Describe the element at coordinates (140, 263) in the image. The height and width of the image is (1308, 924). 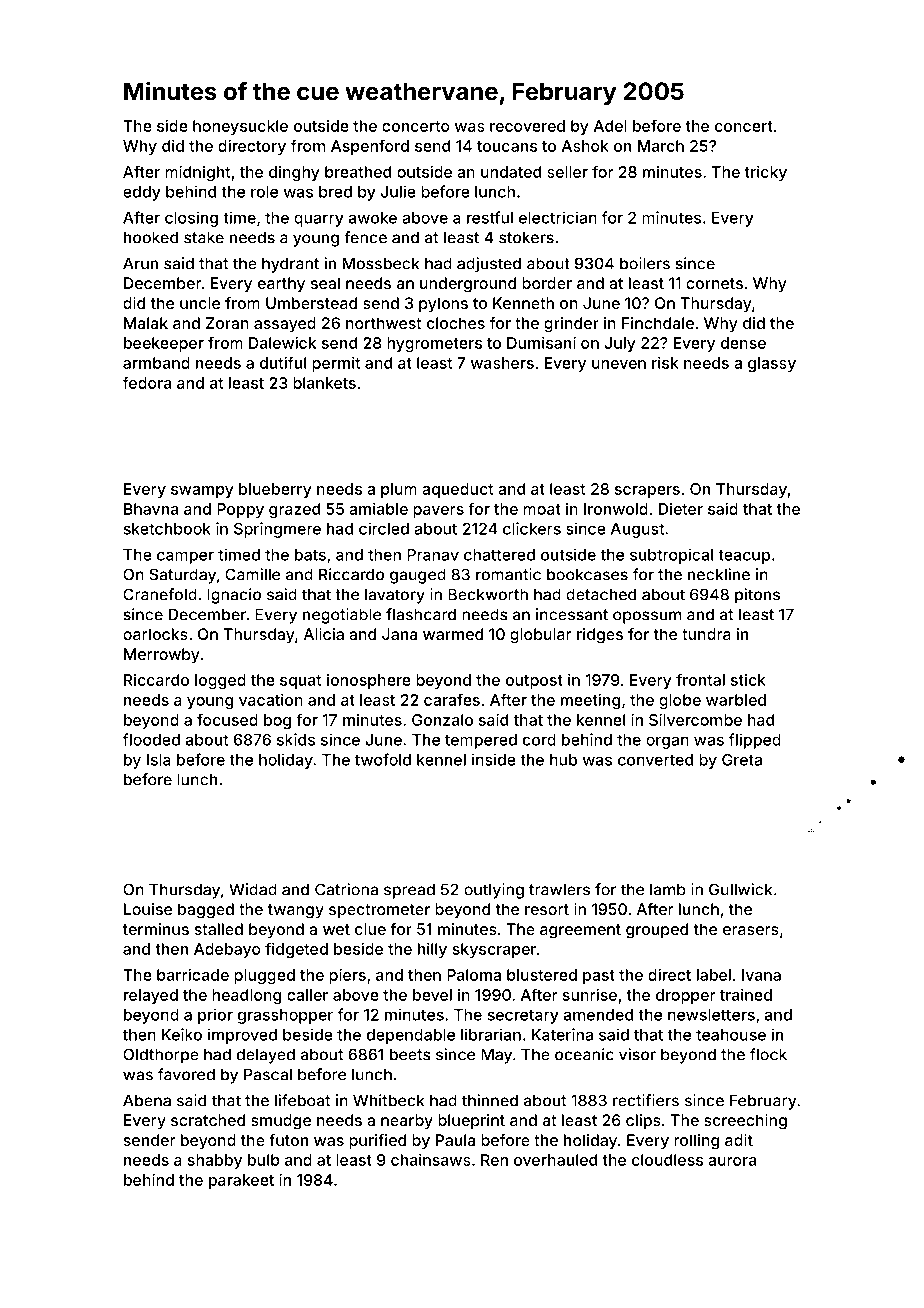
I see `Arun` at that location.
